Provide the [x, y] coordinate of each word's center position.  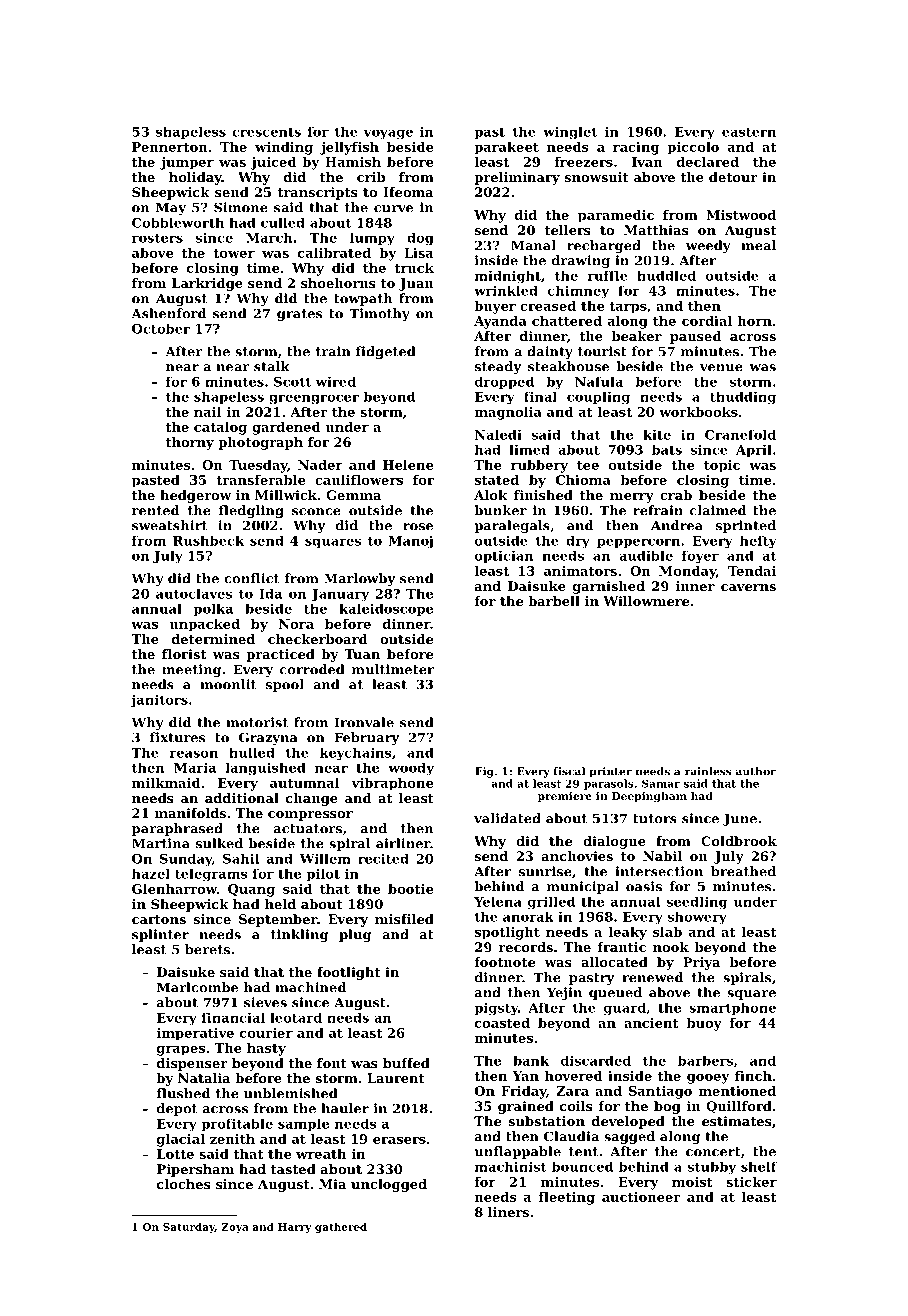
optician [504, 557]
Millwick [286, 495]
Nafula [599, 381]
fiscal [569, 771]
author [756, 771]
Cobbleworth [178, 222]
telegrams [211, 875]
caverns [748, 587]
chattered [567, 321]
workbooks [698, 412]
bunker [500, 510]
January [340, 595]
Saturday [189, 1228]
